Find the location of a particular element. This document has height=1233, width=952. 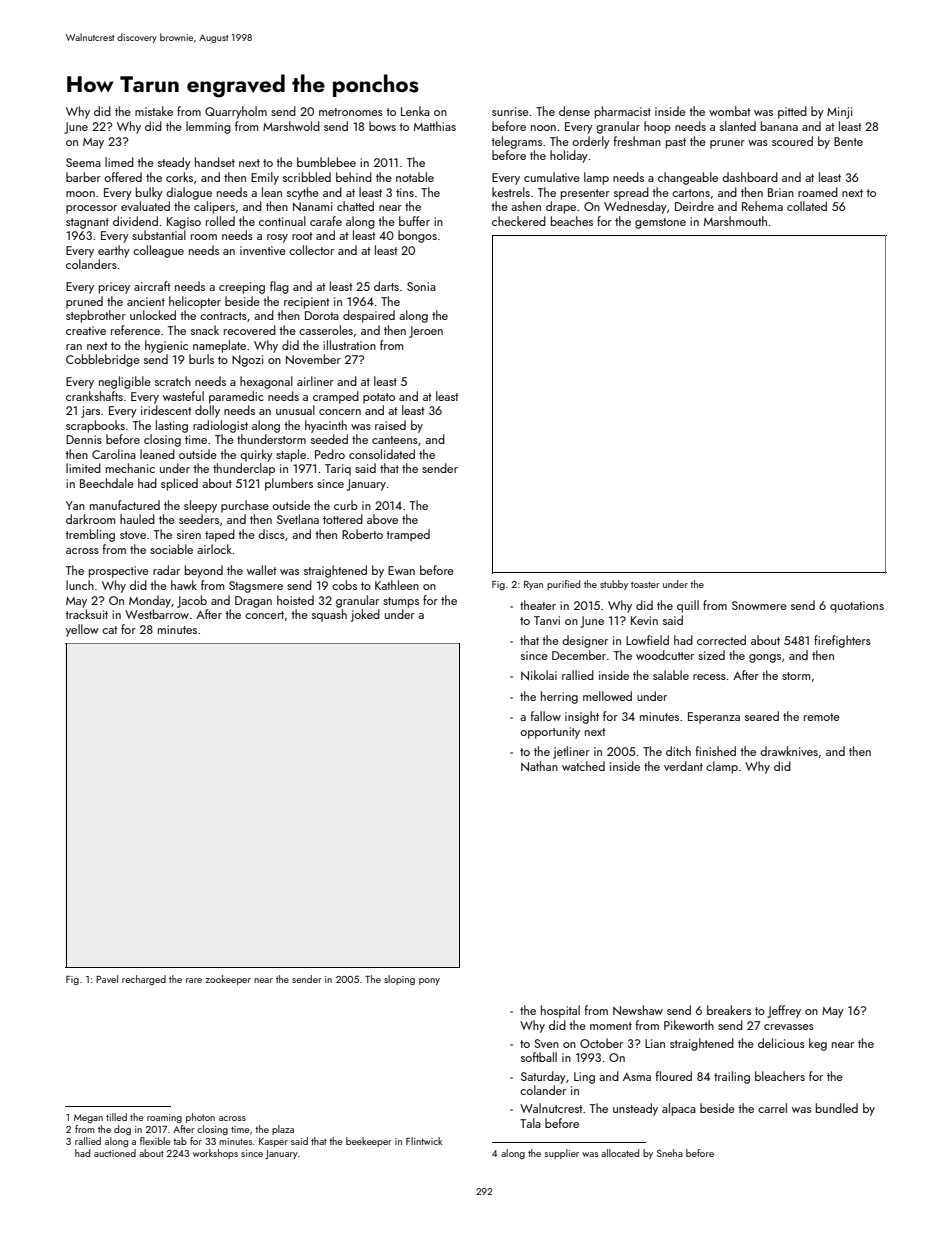

woodcutter is located at coordinates (665, 655).
